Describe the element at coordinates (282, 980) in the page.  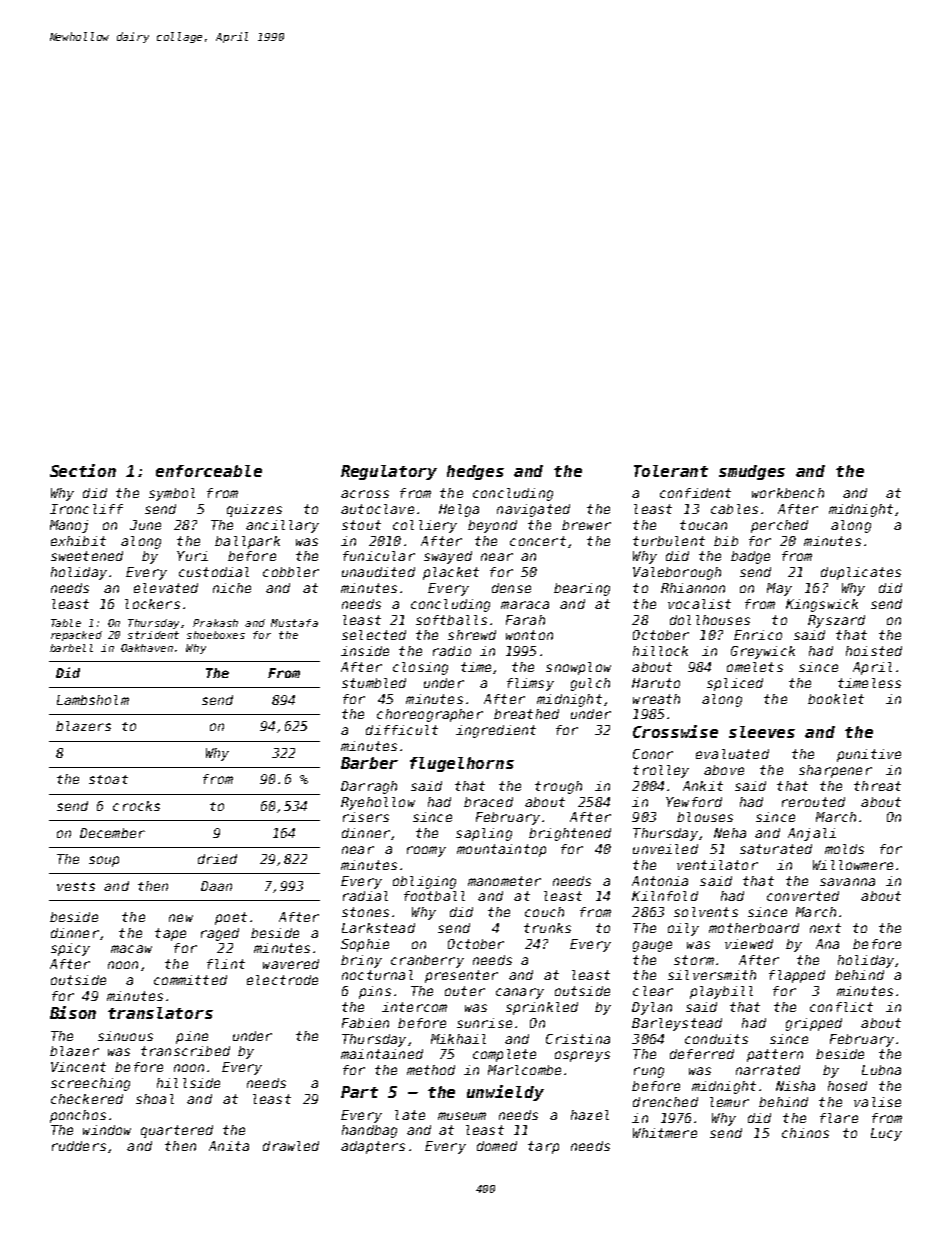
I see `electrode` at that location.
